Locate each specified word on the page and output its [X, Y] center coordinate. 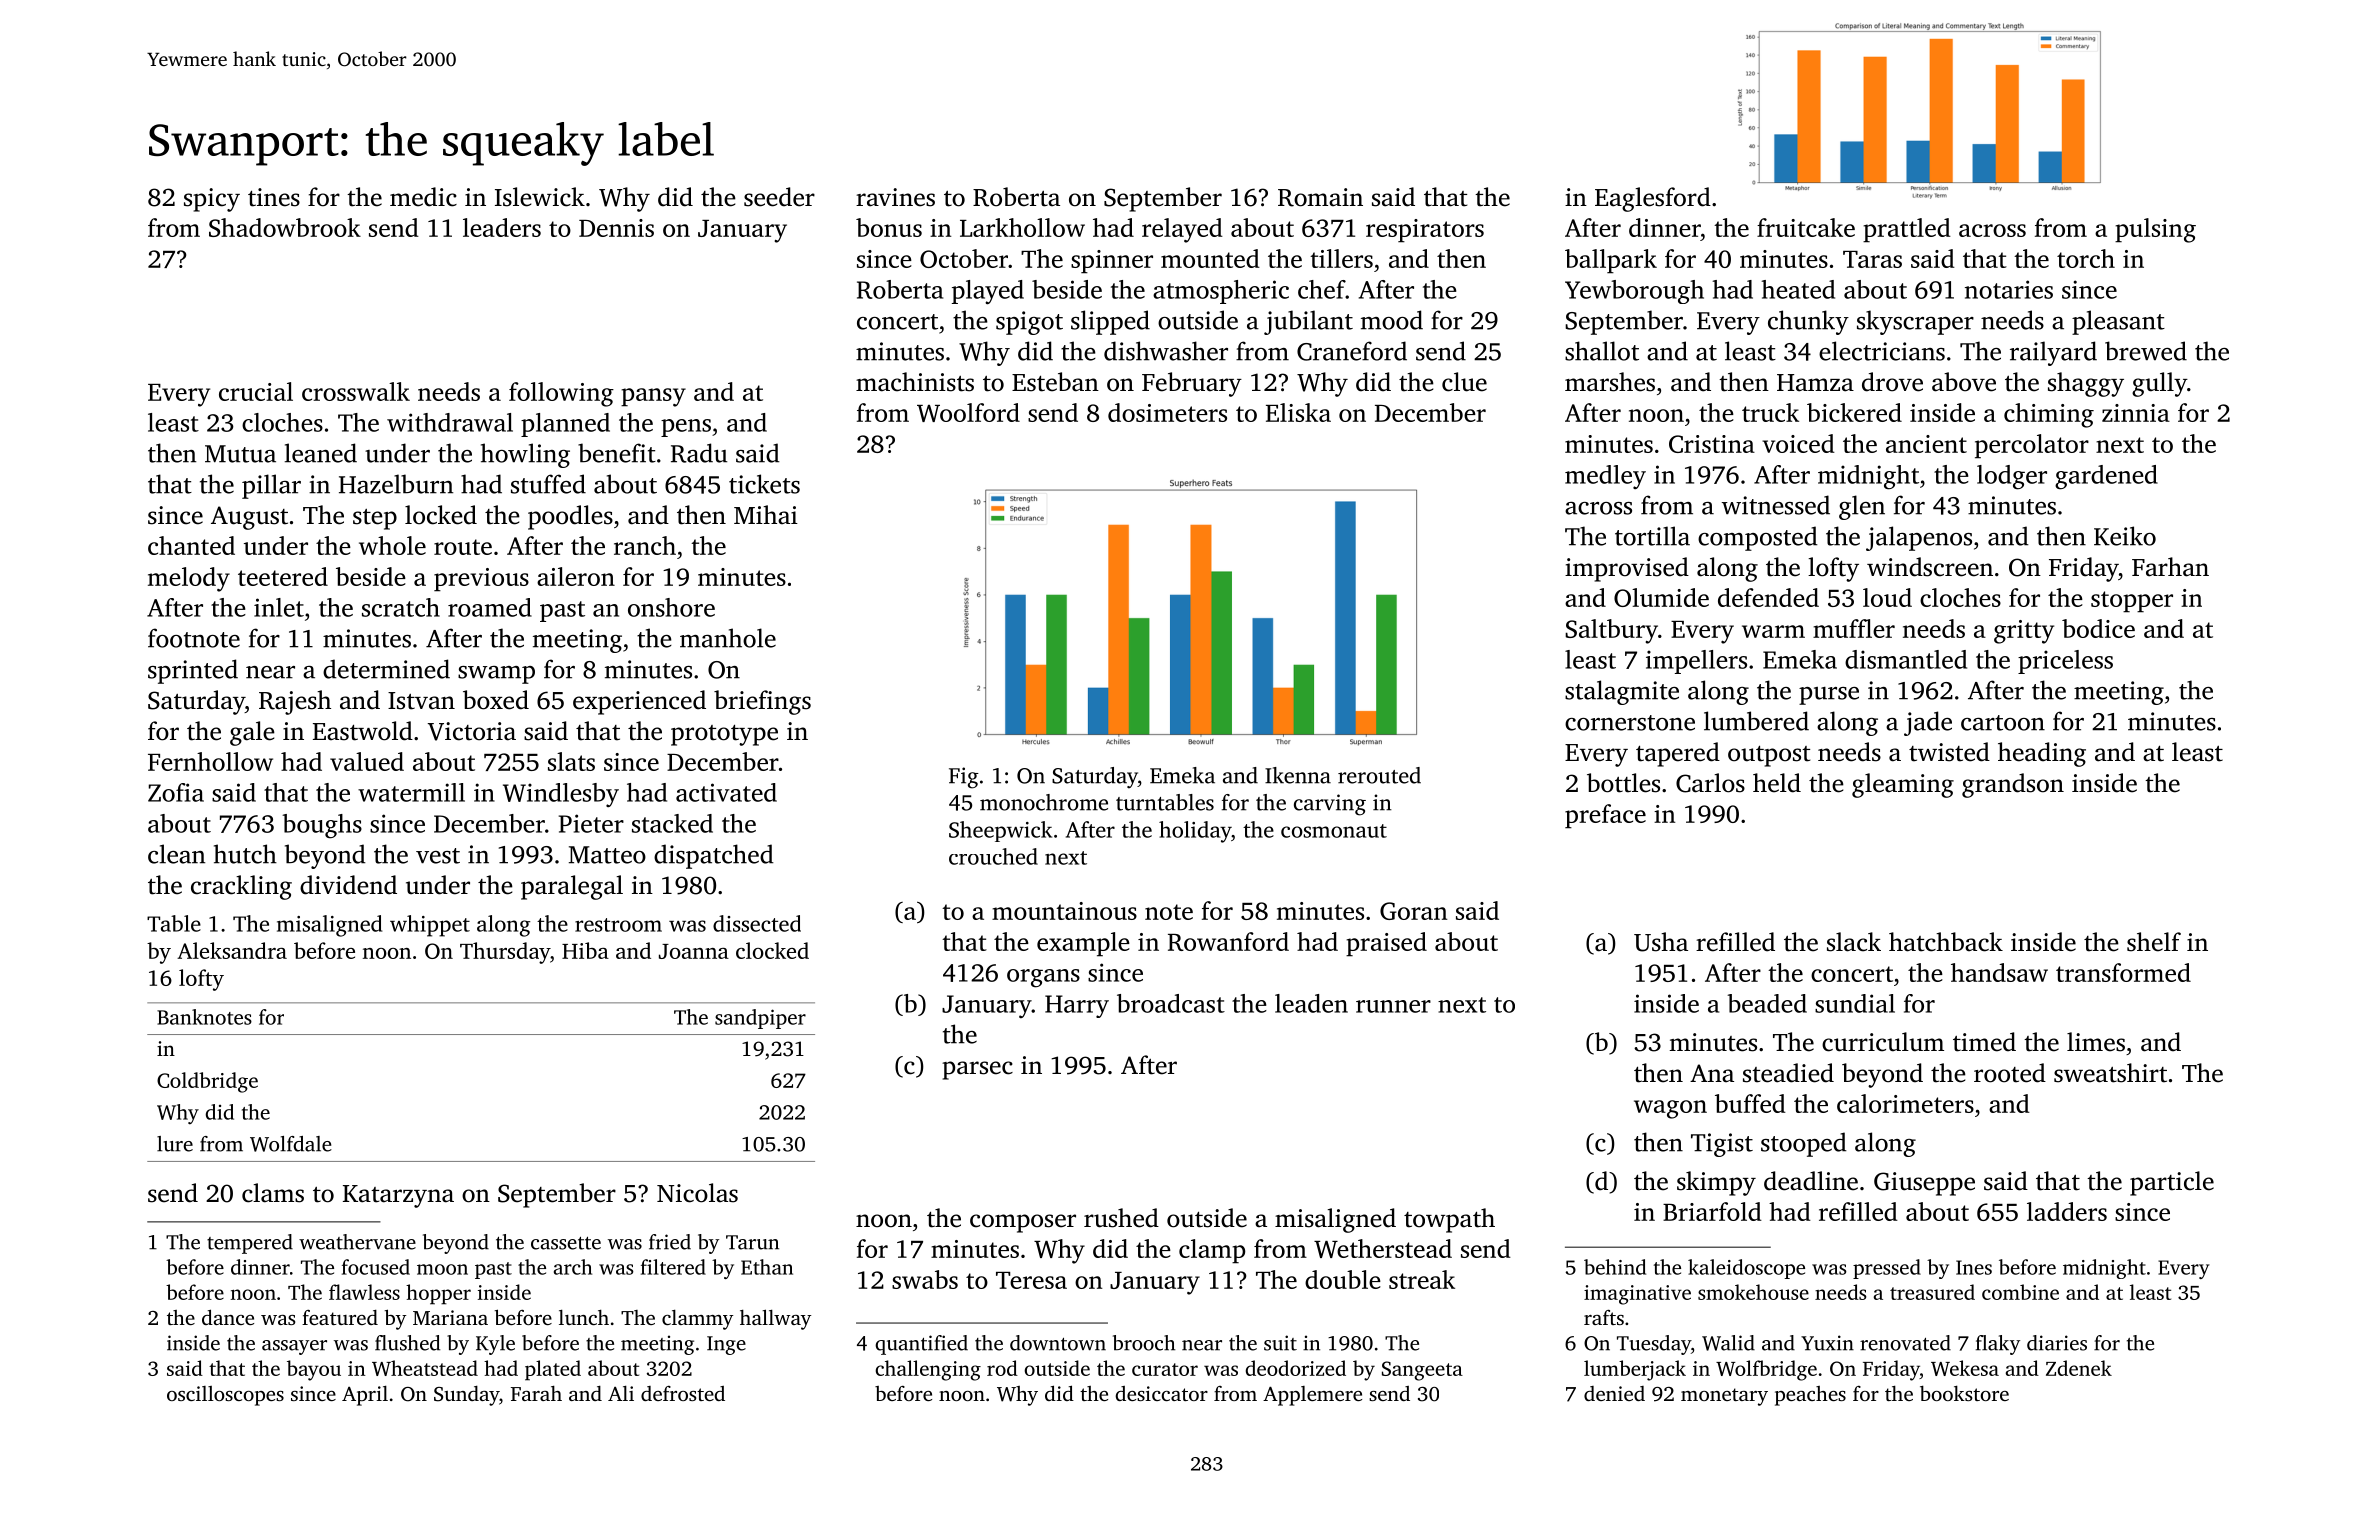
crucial [256, 391]
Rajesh [295, 702]
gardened [2106, 477]
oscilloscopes [225, 1396]
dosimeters [1167, 412]
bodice [2098, 628]
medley [1605, 477]
